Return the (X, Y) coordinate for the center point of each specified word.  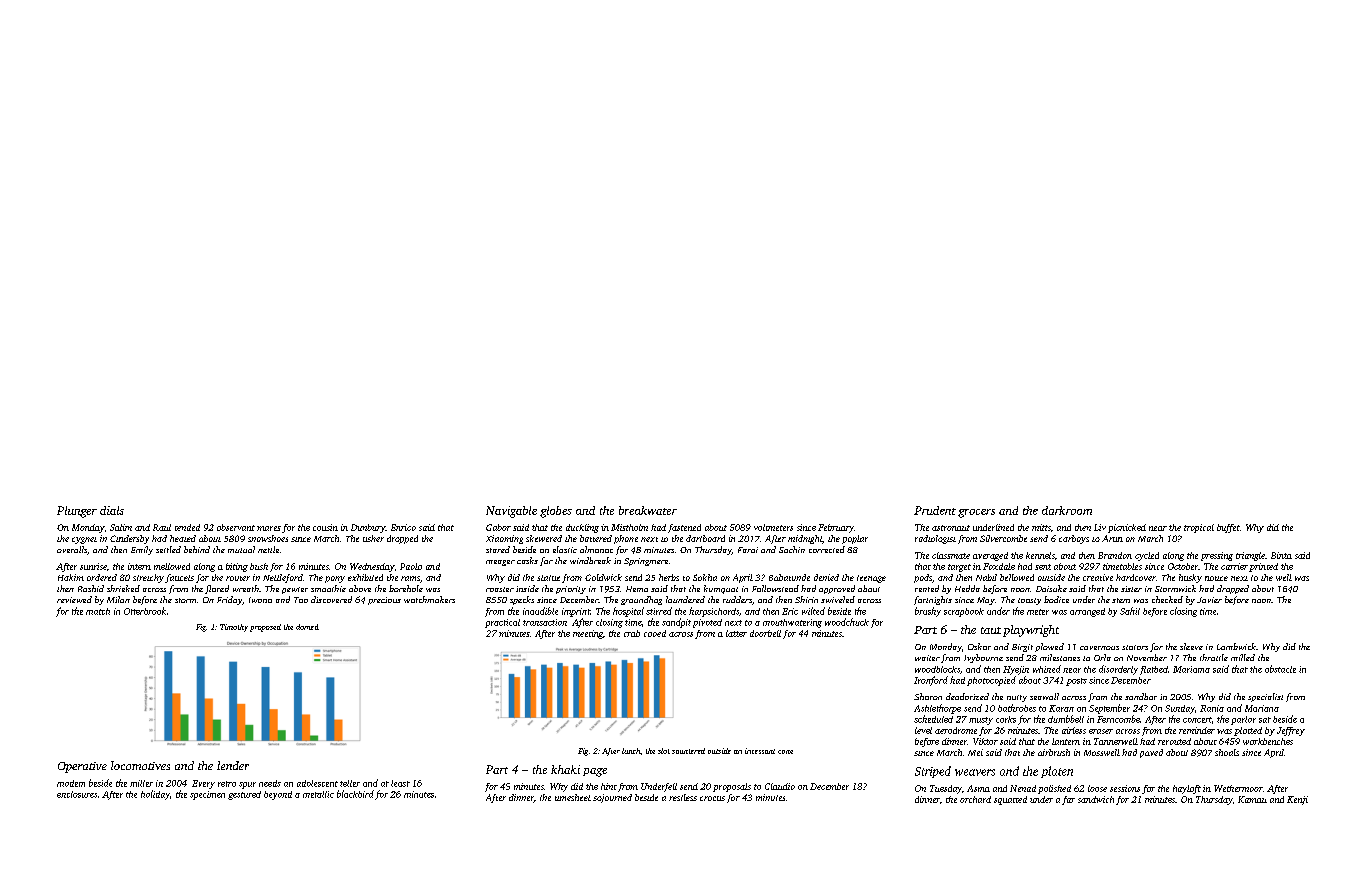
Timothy (234, 628)
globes (556, 512)
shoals (1227, 752)
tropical (1199, 528)
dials (112, 510)
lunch (631, 751)
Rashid (91, 588)
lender (233, 765)
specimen (207, 795)
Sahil (1130, 611)
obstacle (1280, 669)
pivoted (707, 623)
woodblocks (937, 669)
